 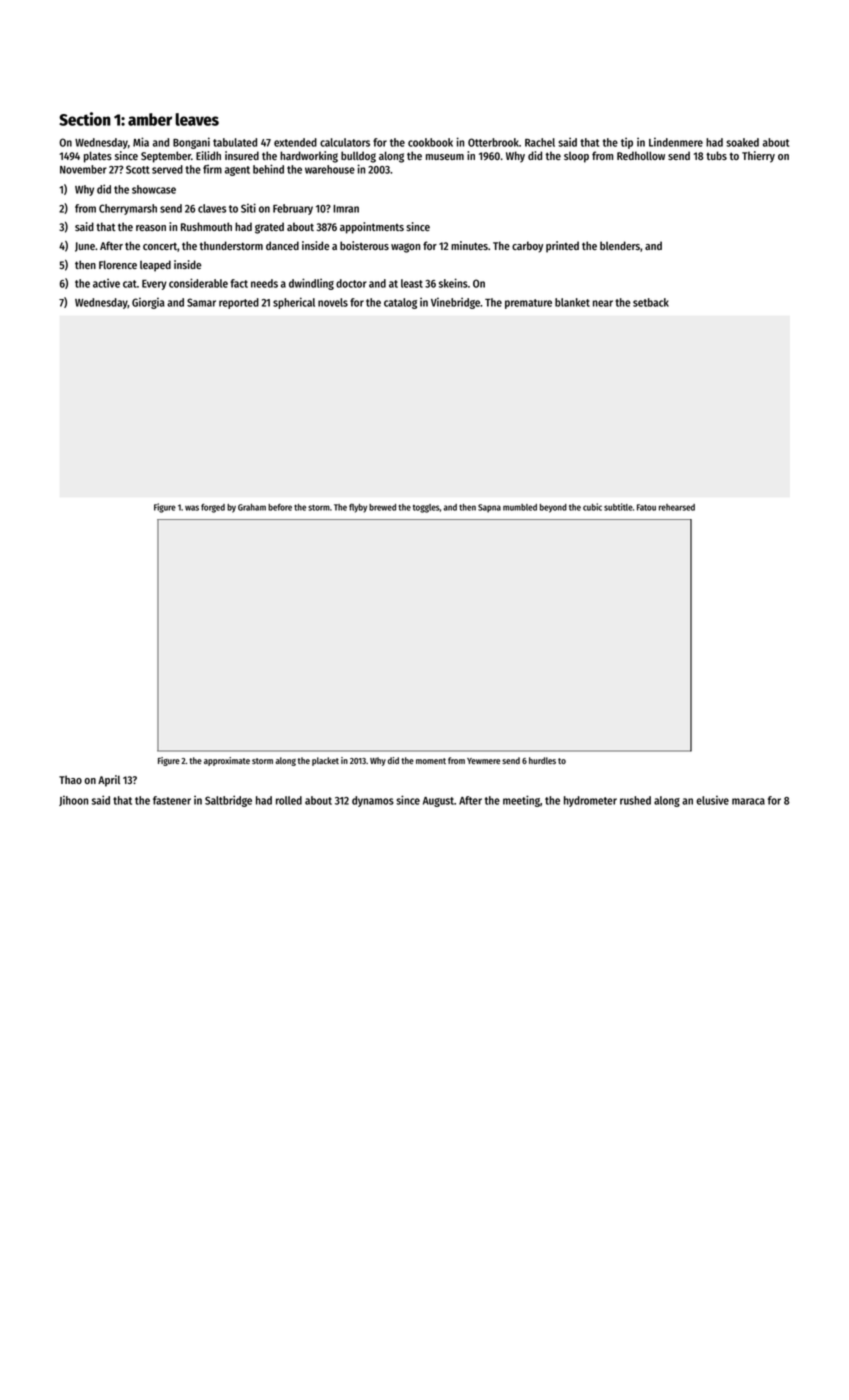 What do you see at coordinates (438, 802) in the screenshot?
I see `August` at bounding box center [438, 802].
